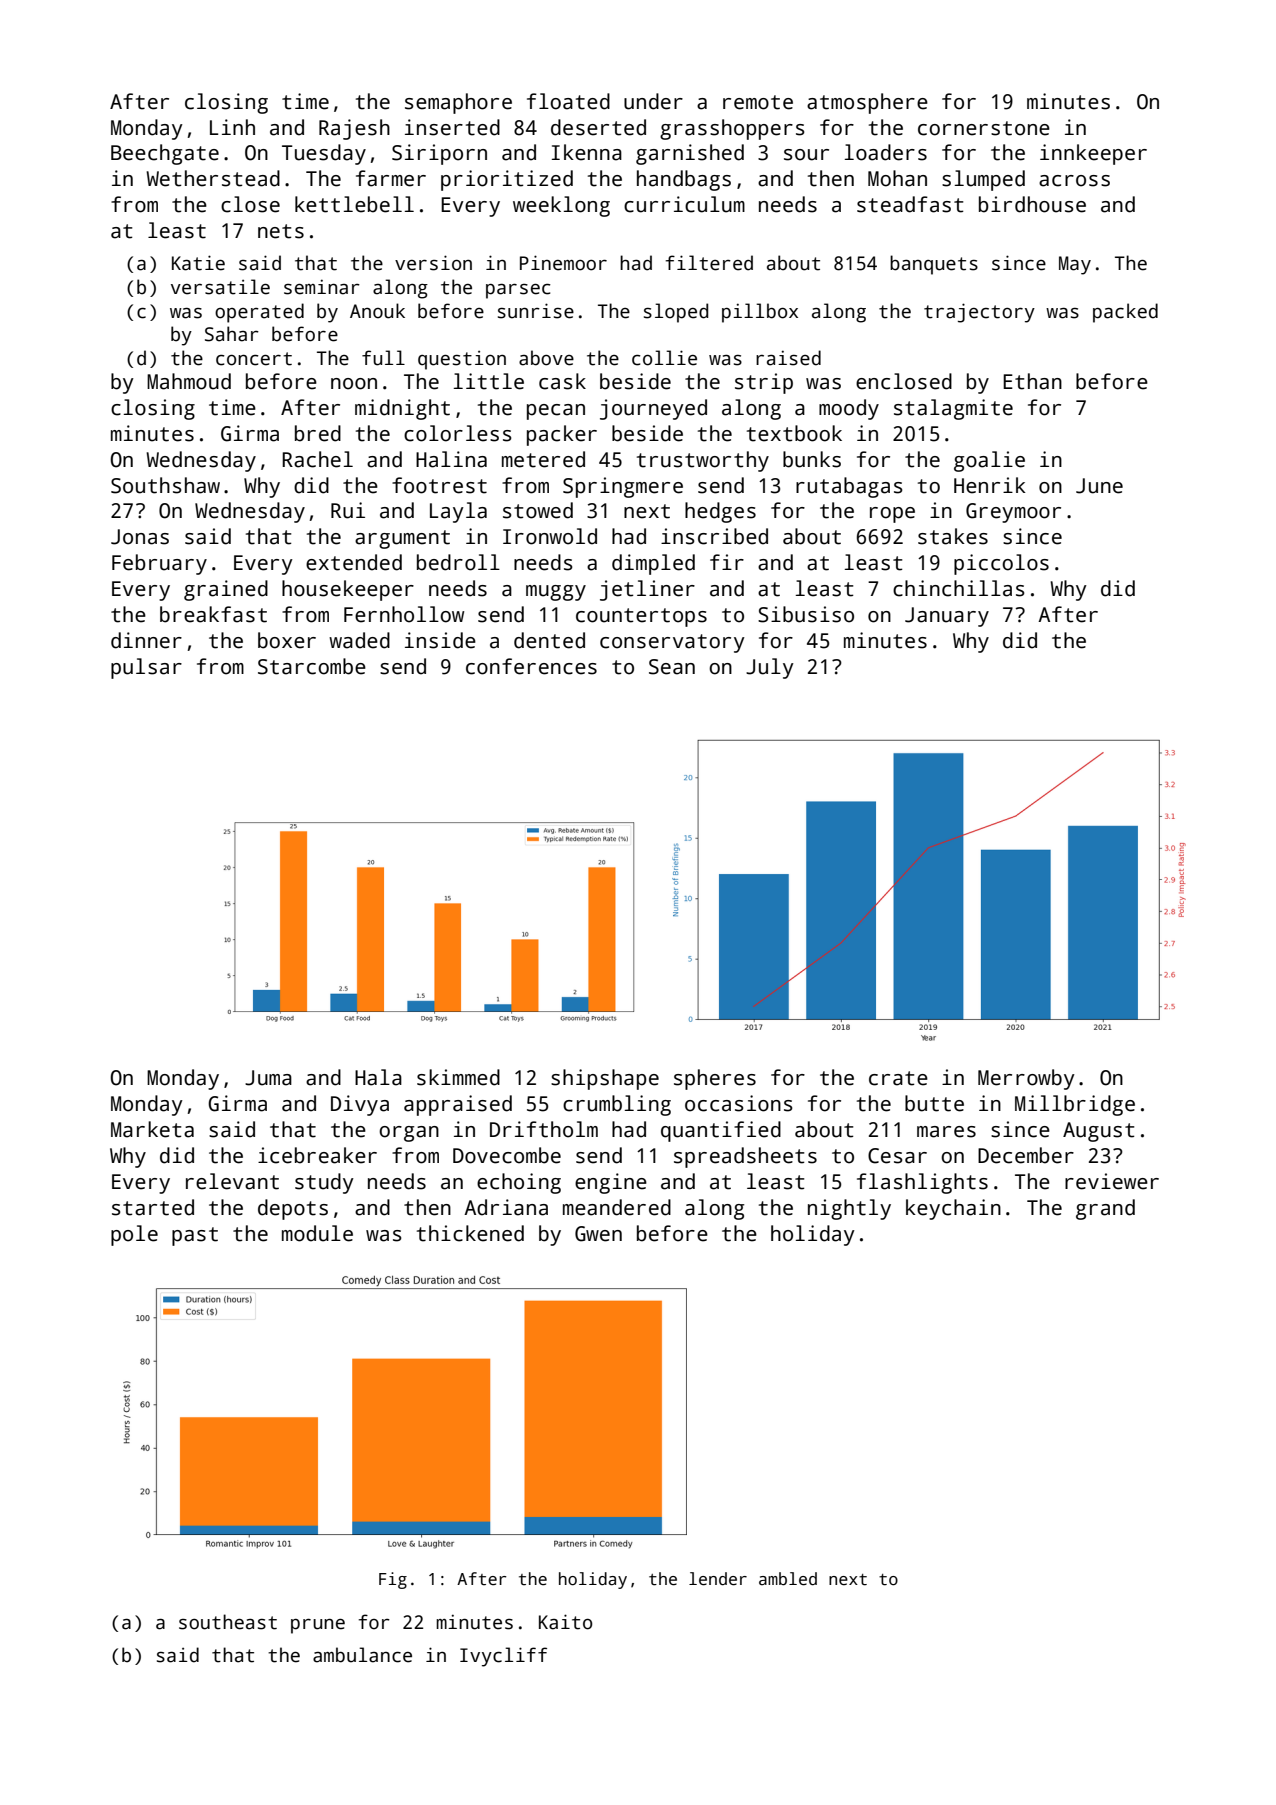 The width and height of the image is (1276, 1805). What do you see at coordinates (165, 154) in the image?
I see `Beechgate` at bounding box center [165, 154].
